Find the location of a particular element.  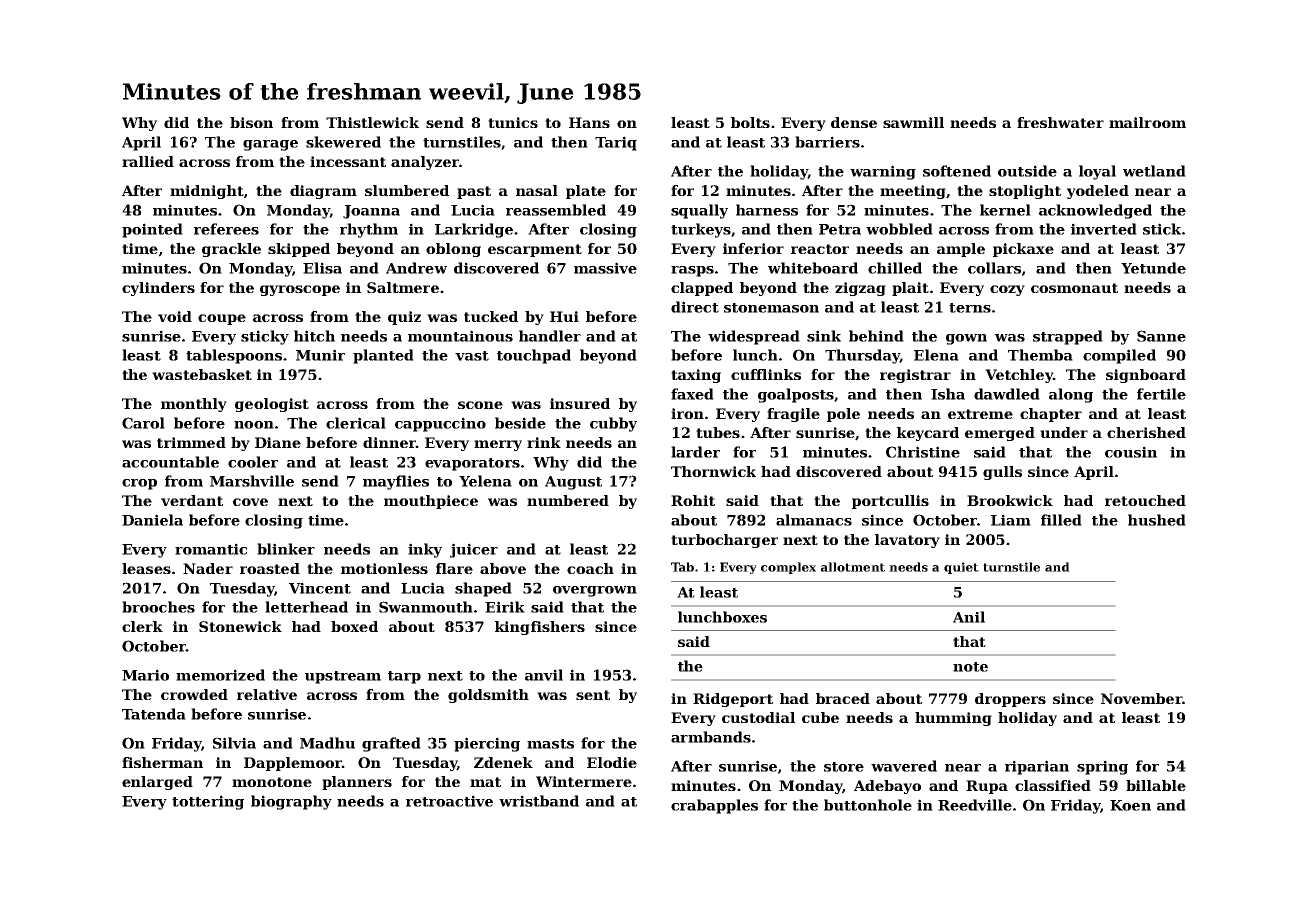

wastebasket is located at coordinates (202, 374).
